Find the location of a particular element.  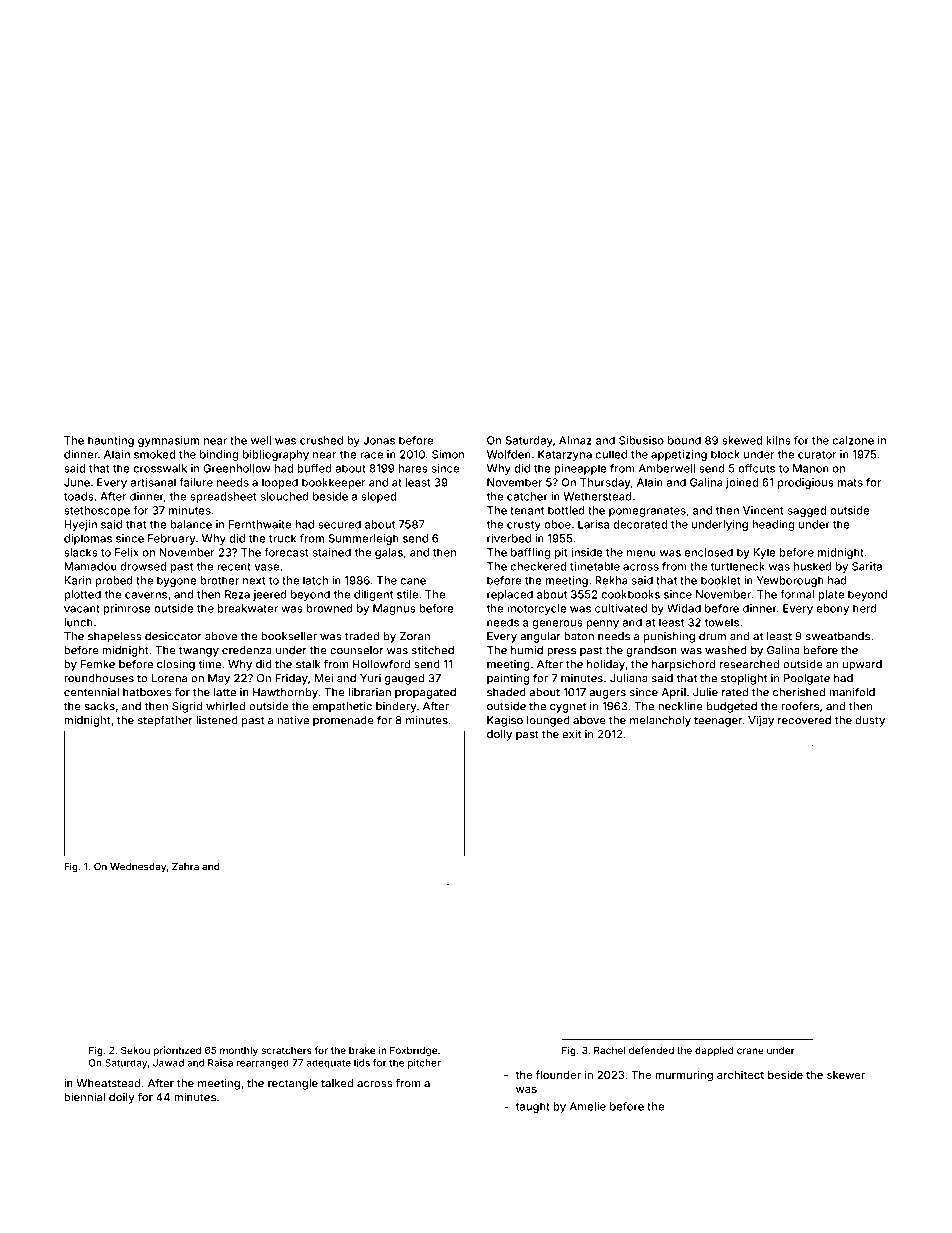

crane is located at coordinates (750, 1051).
